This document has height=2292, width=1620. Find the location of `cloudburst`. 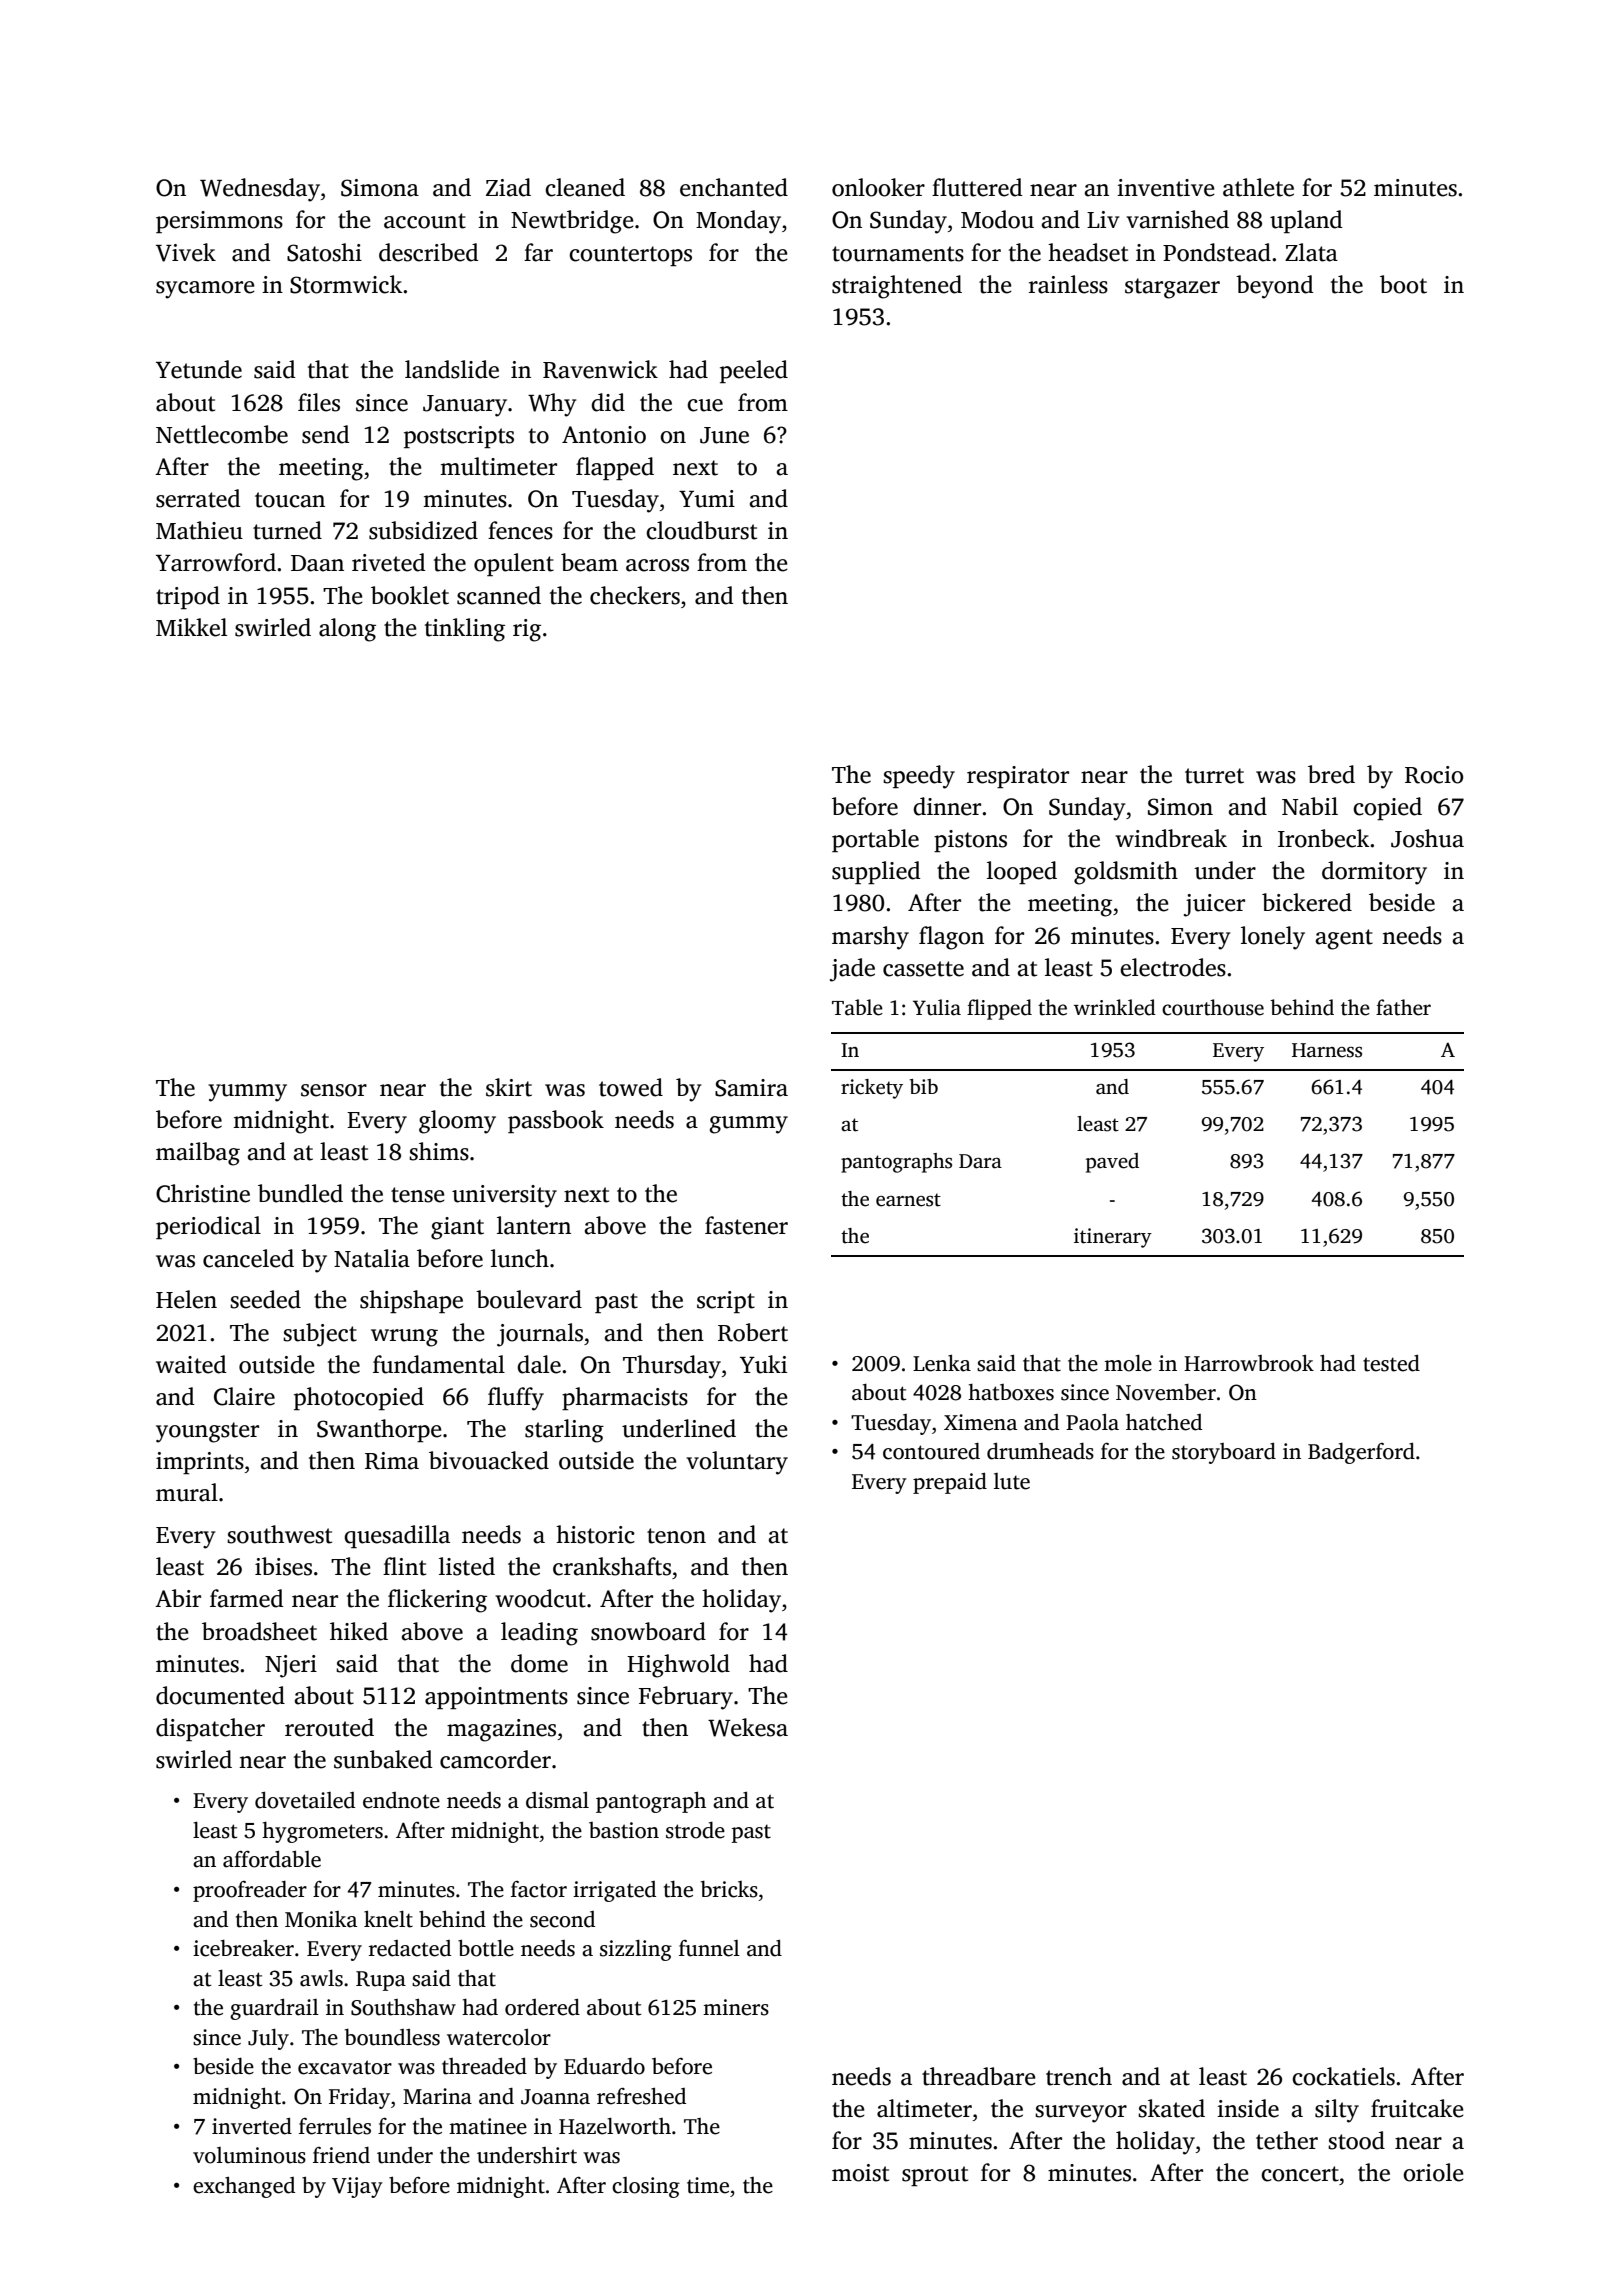

cloudburst is located at coordinates (701, 530).
